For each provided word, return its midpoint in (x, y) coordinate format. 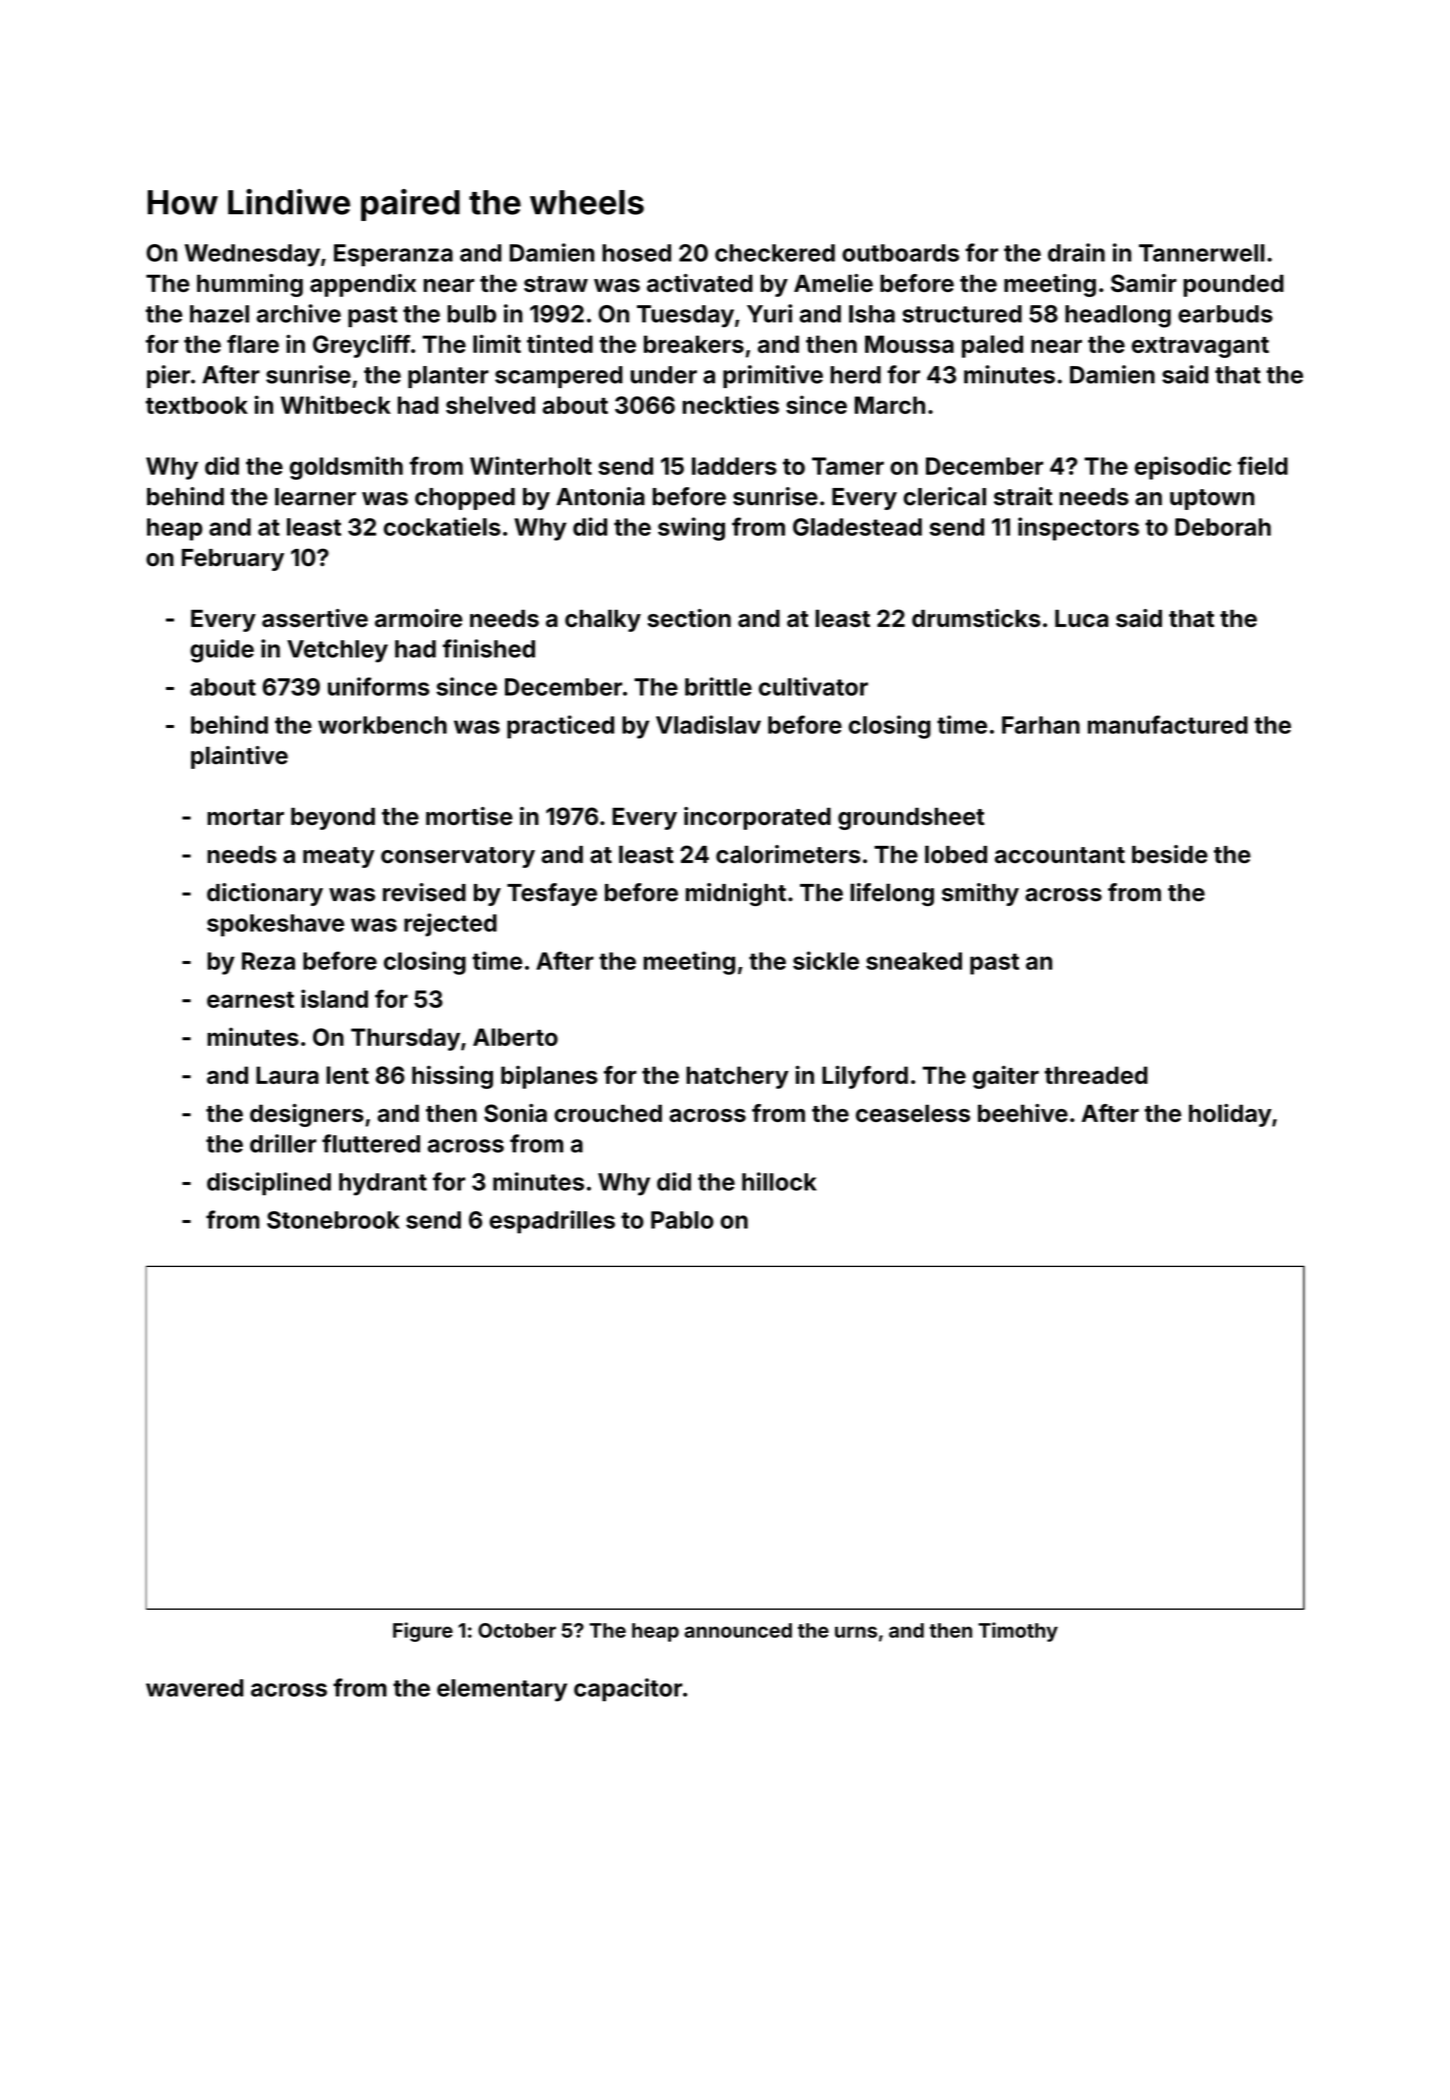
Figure (423, 1632)
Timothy (1018, 1632)
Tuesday (685, 316)
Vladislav (708, 724)
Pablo (682, 1220)
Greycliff (361, 346)
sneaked (914, 961)
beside (1170, 854)
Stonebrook (333, 1220)
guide (222, 651)
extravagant (1200, 347)
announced (738, 1630)
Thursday (405, 1039)
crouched (608, 1113)
